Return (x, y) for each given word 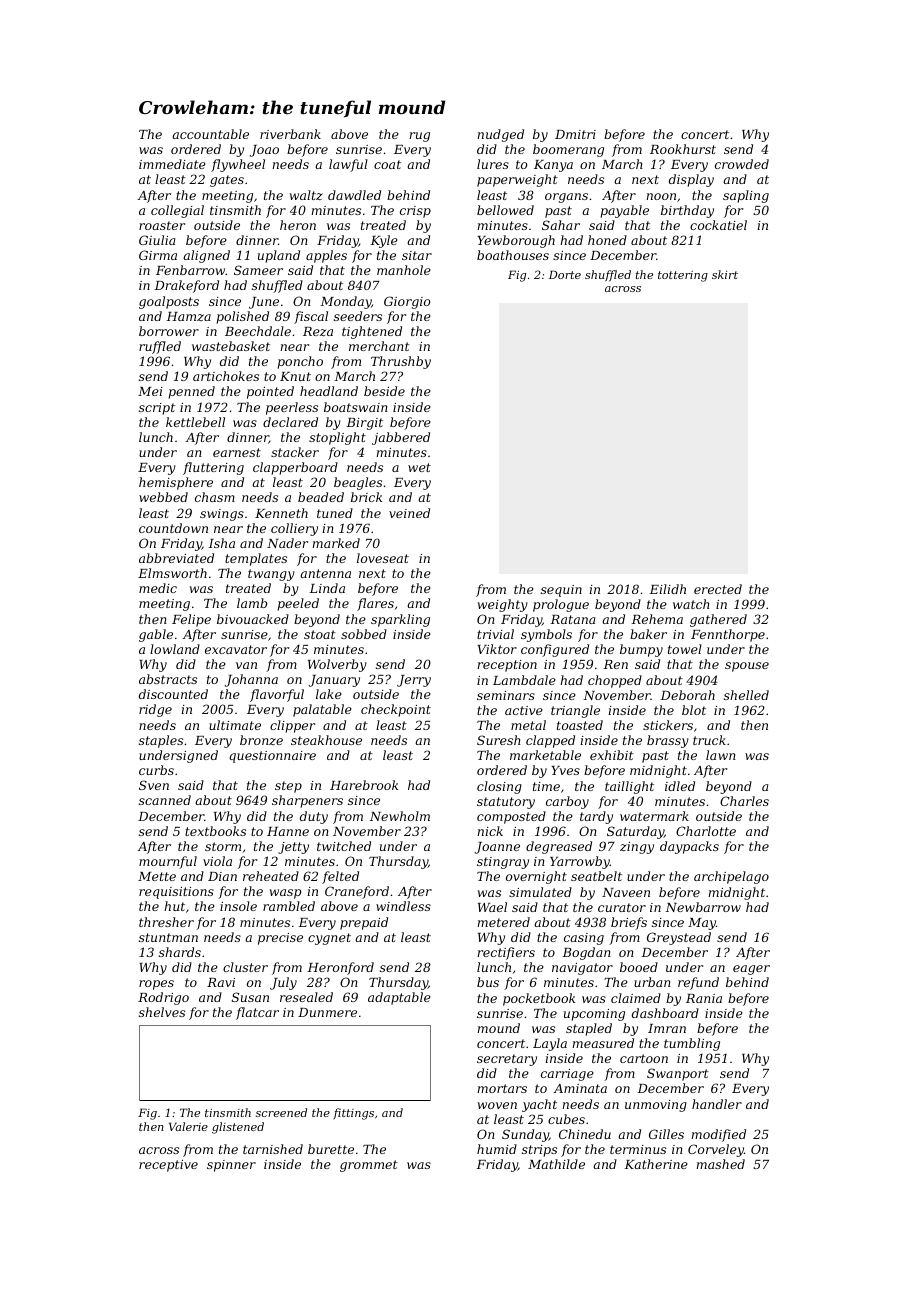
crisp (415, 212)
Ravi (221, 982)
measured (603, 1043)
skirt (725, 274)
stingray (503, 863)
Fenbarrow (190, 270)
